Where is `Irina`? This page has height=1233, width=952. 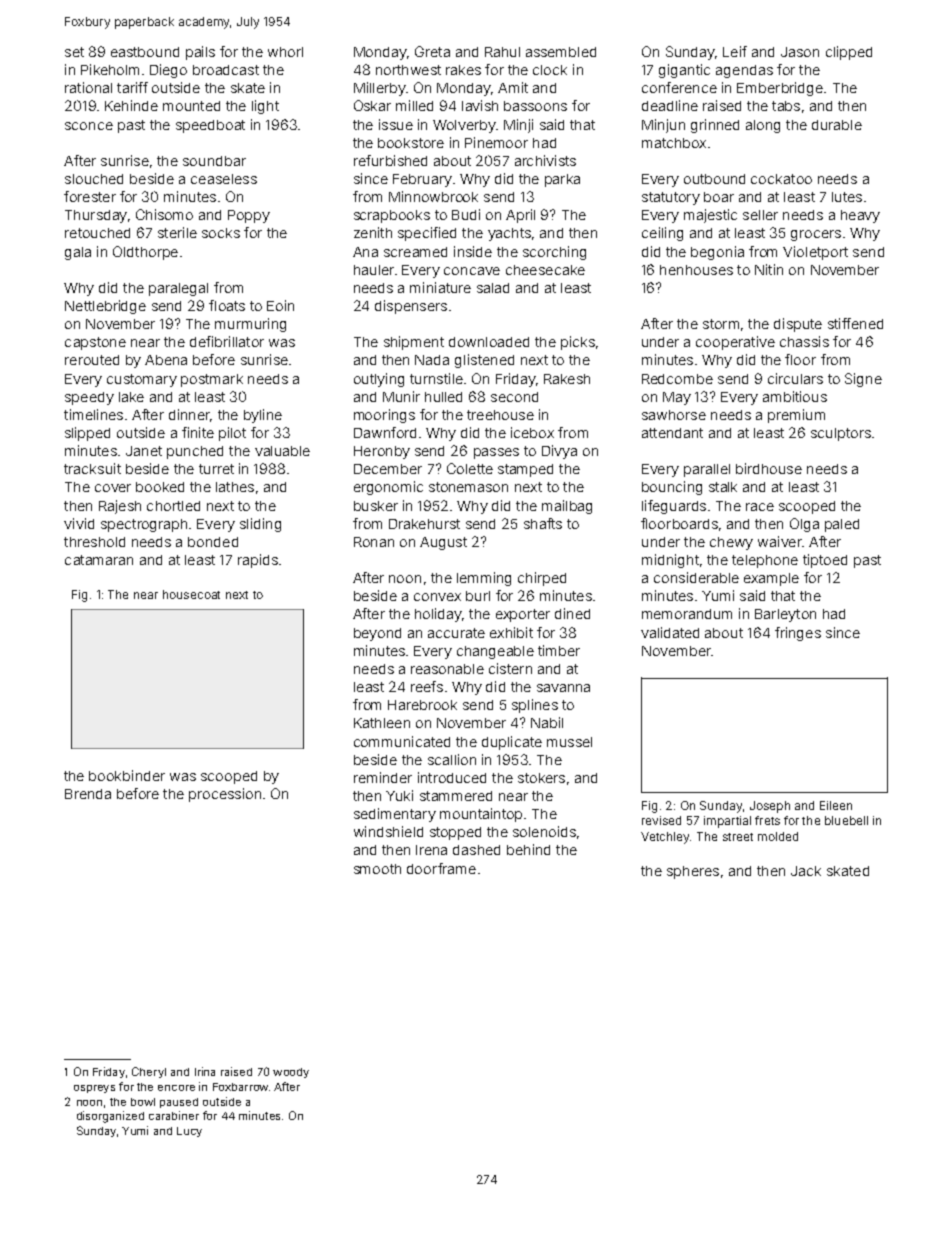
Irina is located at coordinates (205, 1071).
